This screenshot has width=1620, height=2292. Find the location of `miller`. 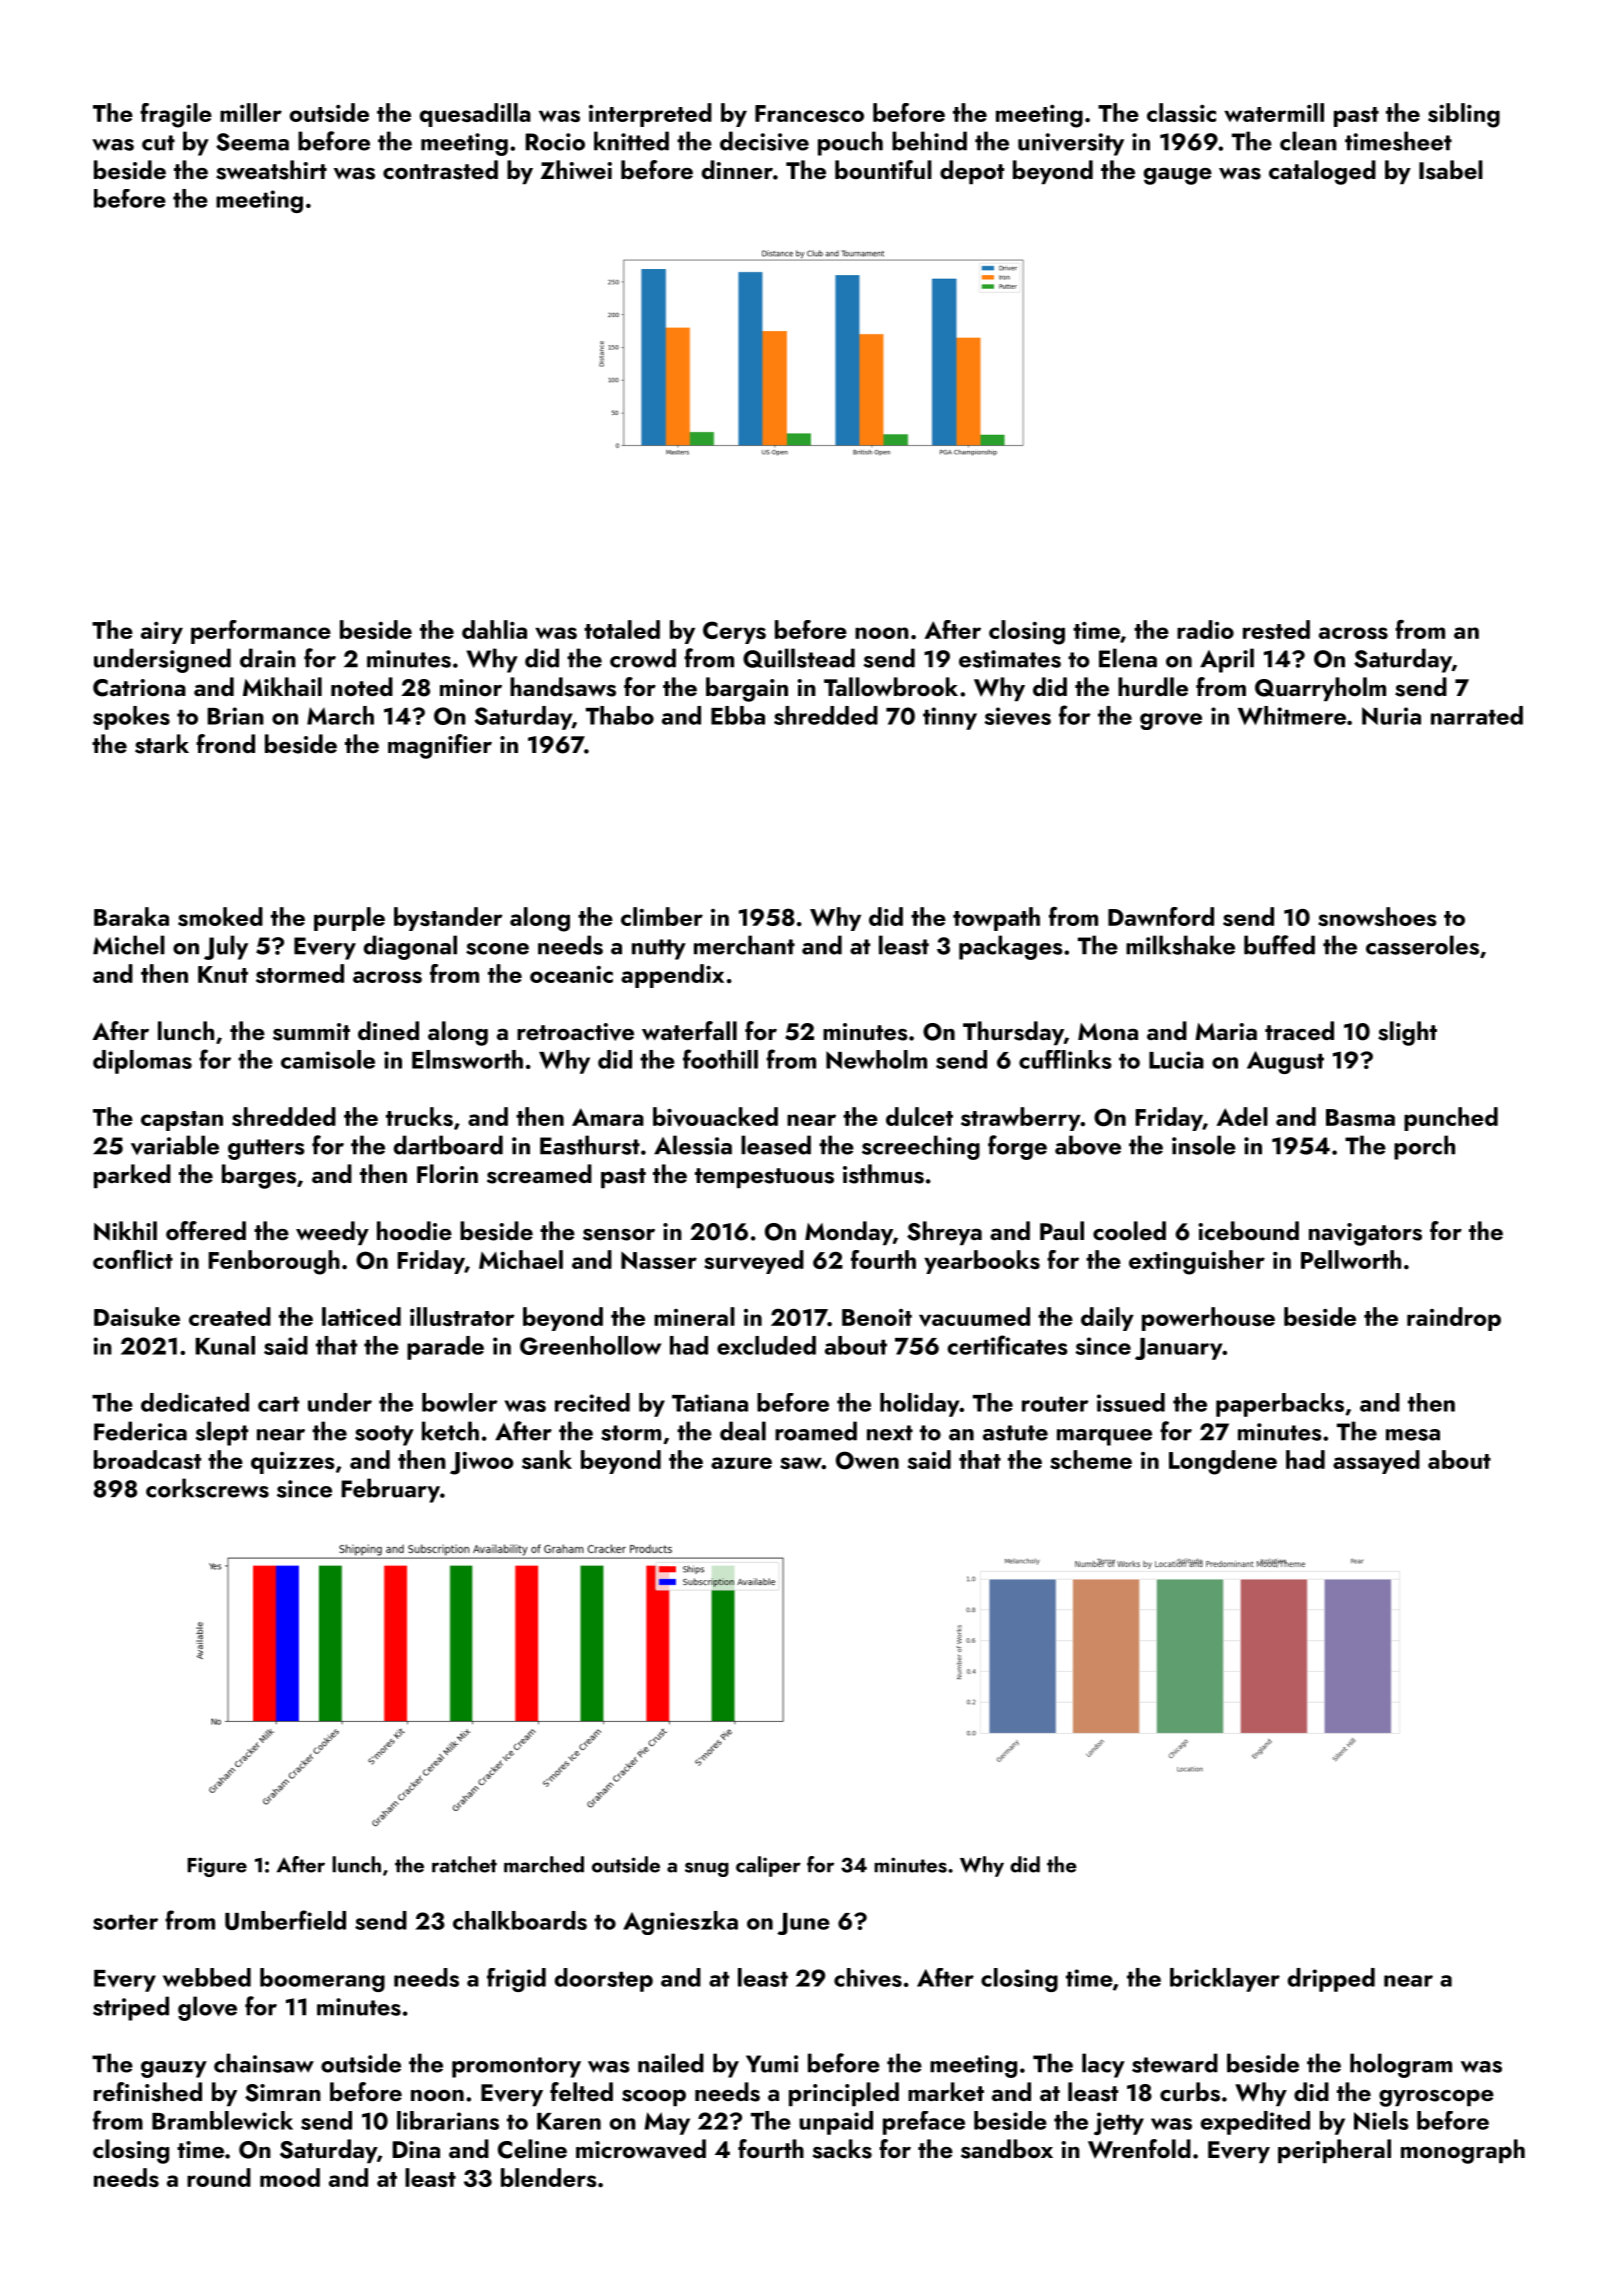

miller is located at coordinates (251, 112).
